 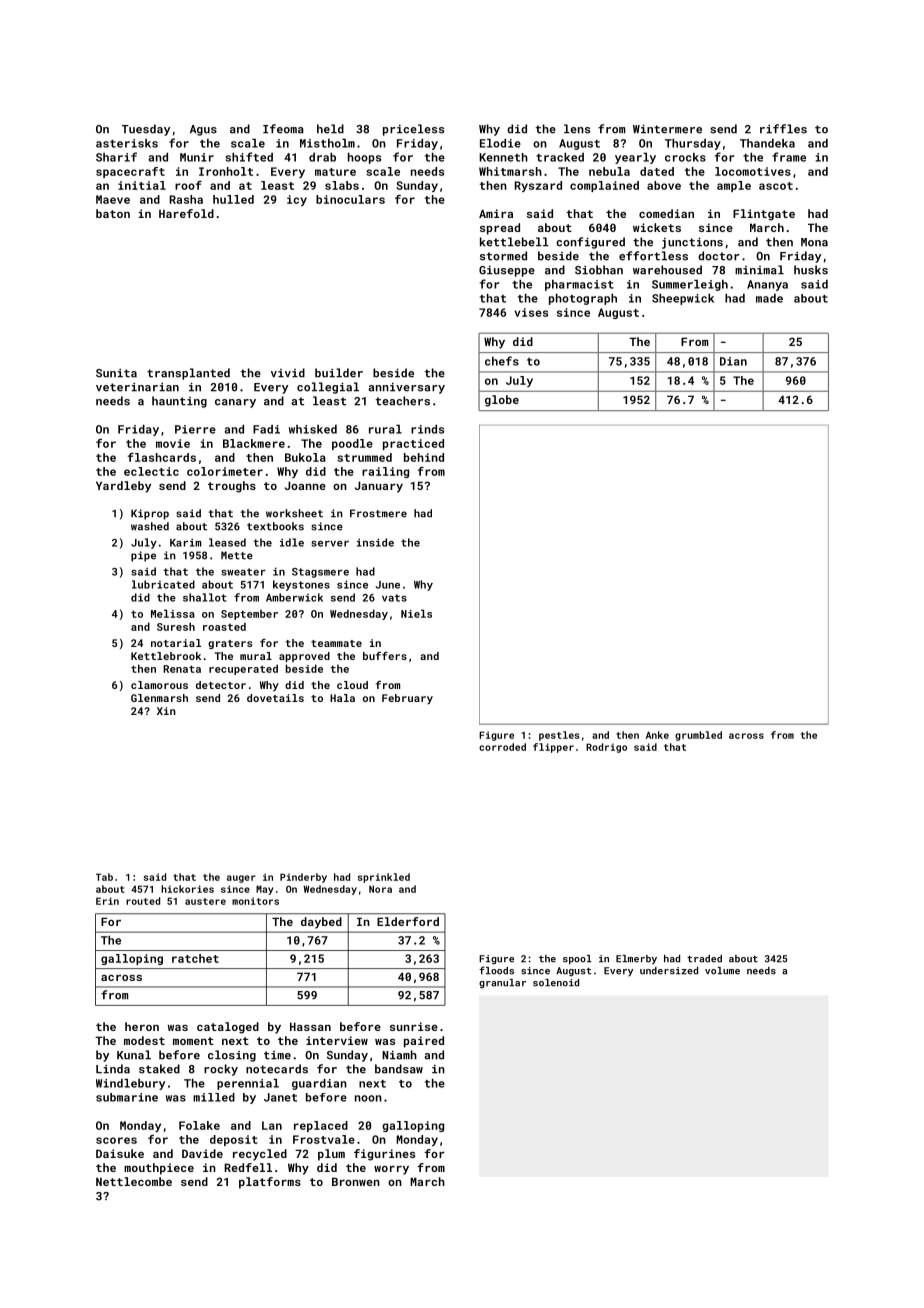 What do you see at coordinates (186, 213) in the page?
I see `Harefold` at bounding box center [186, 213].
